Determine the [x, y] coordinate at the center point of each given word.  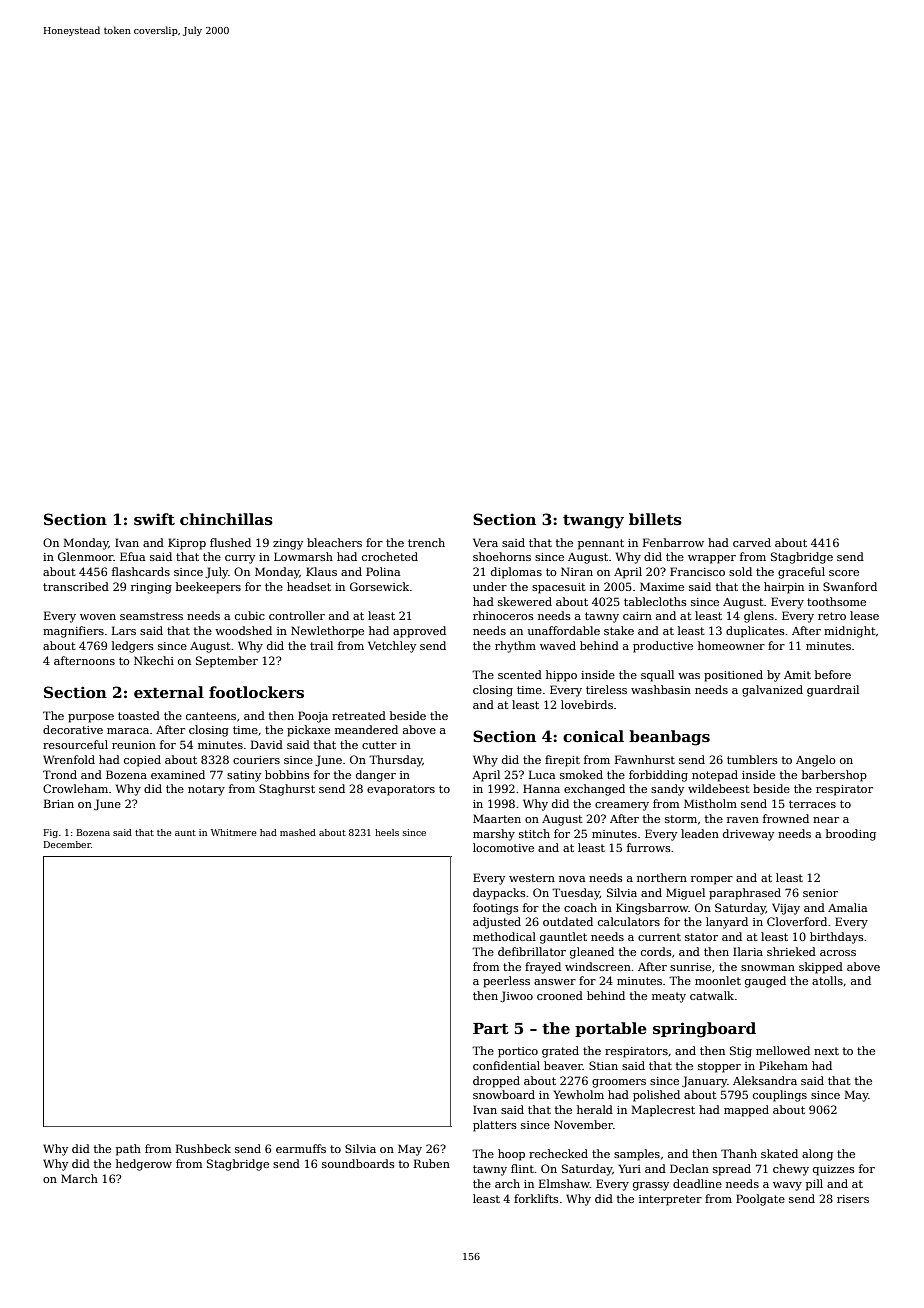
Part [491, 1028]
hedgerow [144, 1165]
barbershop [834, 776]
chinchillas [226, 519]
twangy [593, 522]
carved [752, 542]
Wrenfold [69, 759]
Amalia [847, 907]
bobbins [287, 774]
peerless [506, 982]
